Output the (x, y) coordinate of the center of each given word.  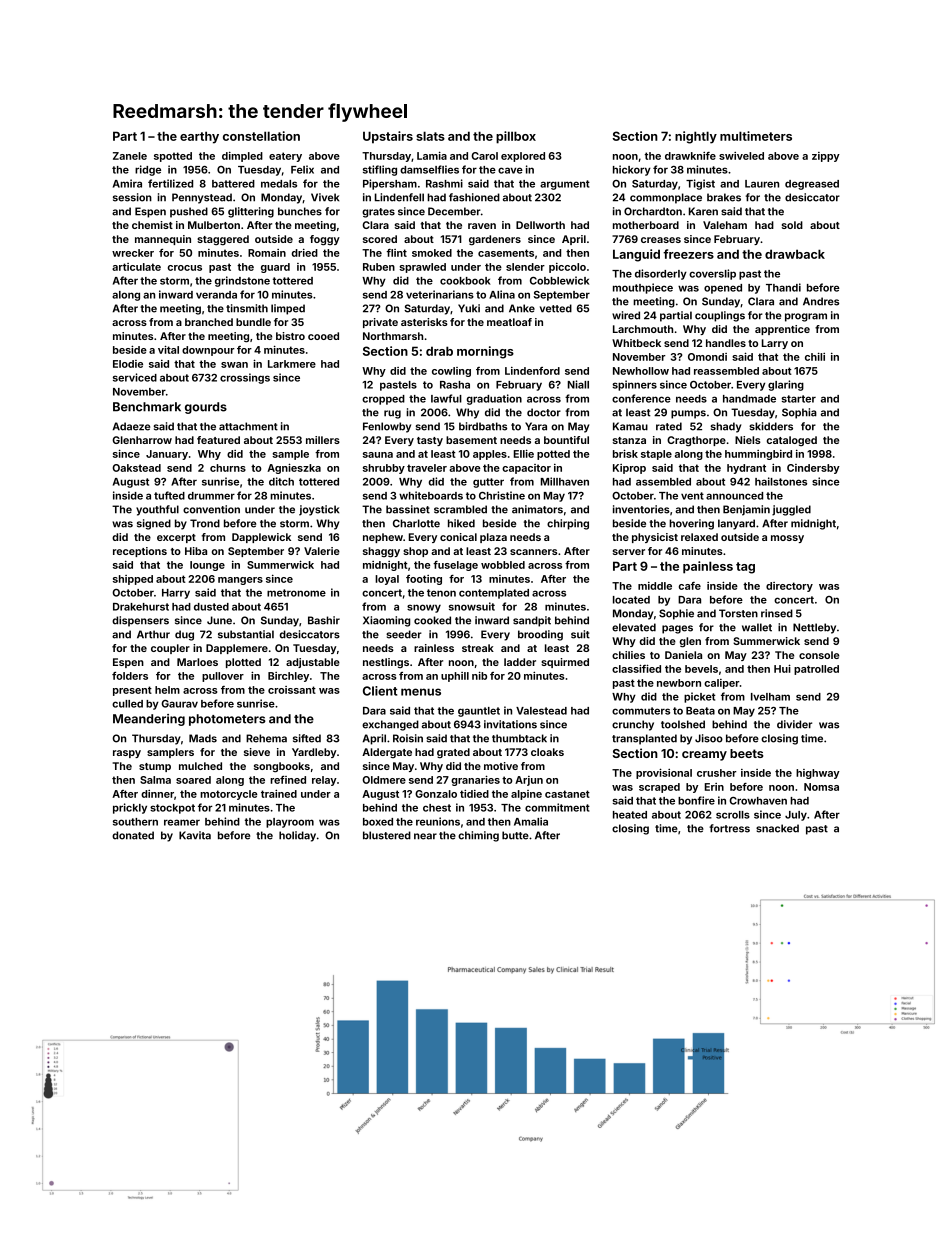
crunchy (633, 725)
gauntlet (479, 712)
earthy (199, 137)
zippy (826, 157)
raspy (127, 754)
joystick (319, 510)
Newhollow (641, 371)
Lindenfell (399, 197)
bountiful (566, 440)
